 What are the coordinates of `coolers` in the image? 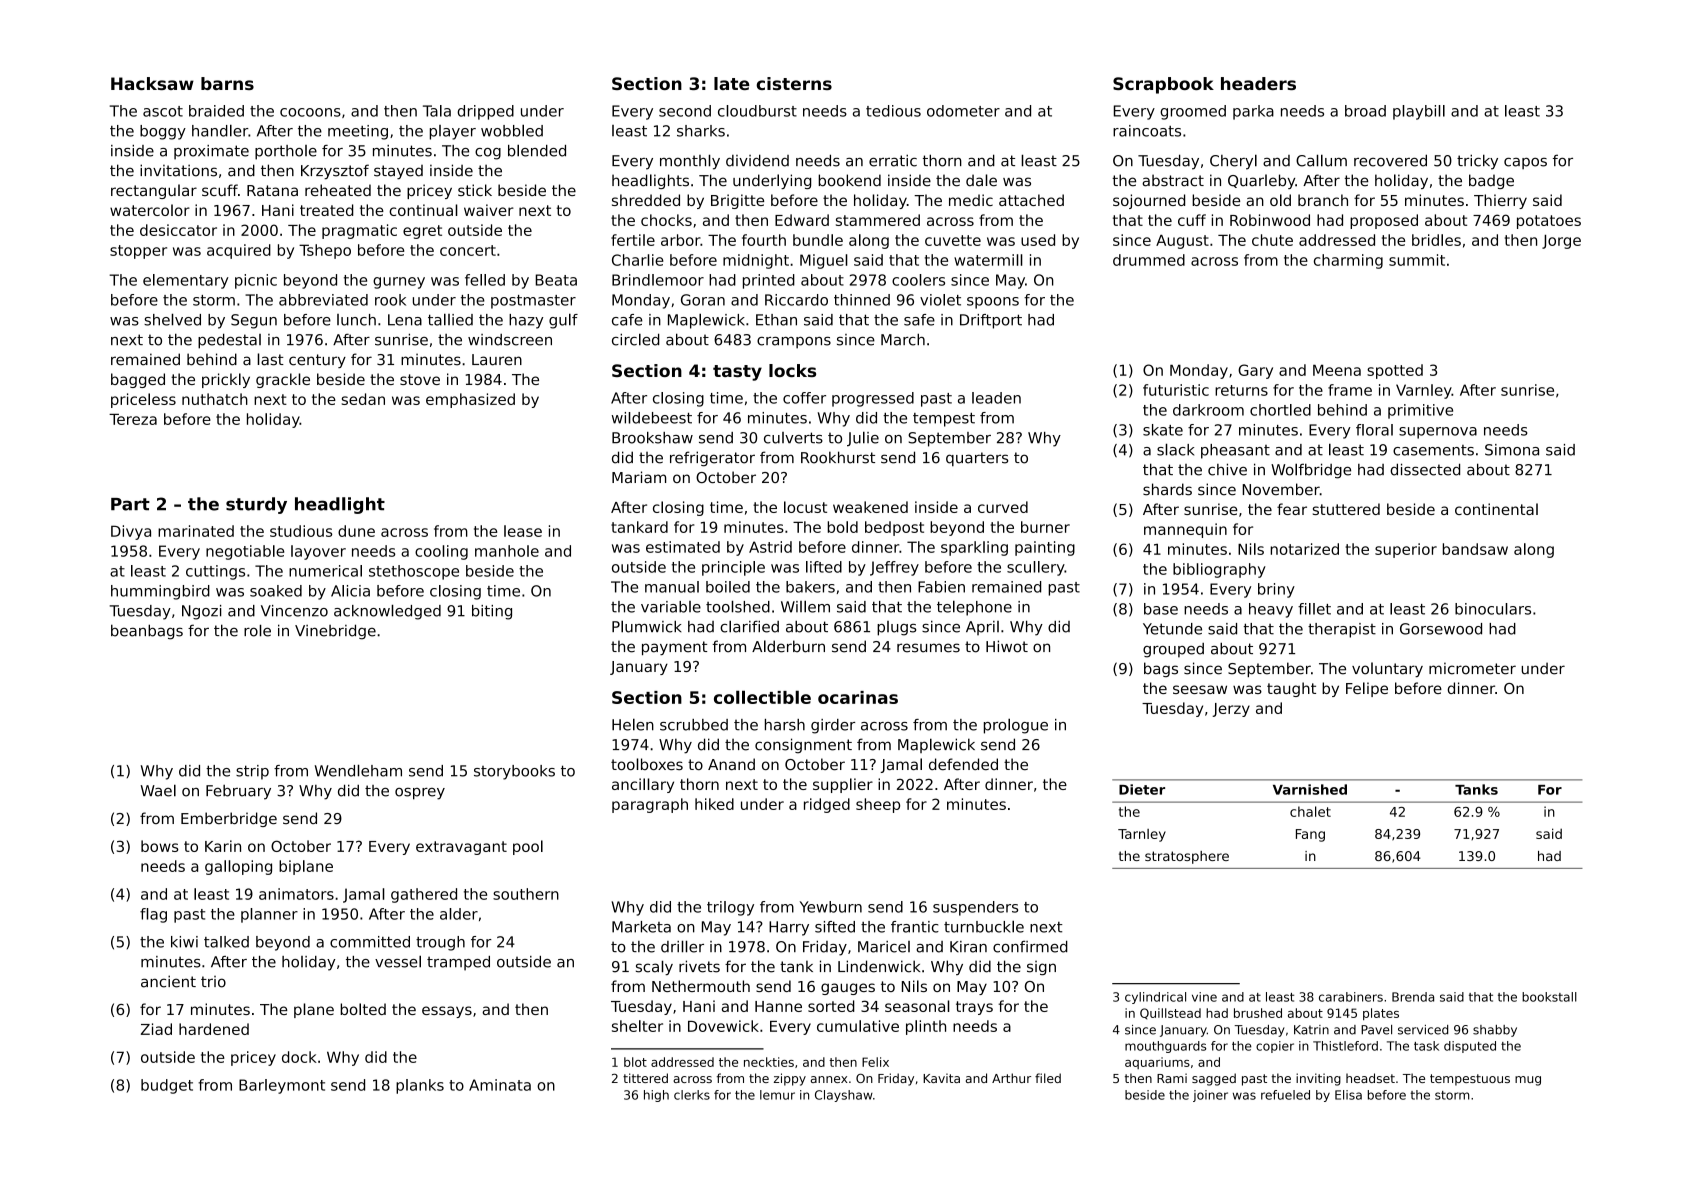 It's located at (918, 280).
